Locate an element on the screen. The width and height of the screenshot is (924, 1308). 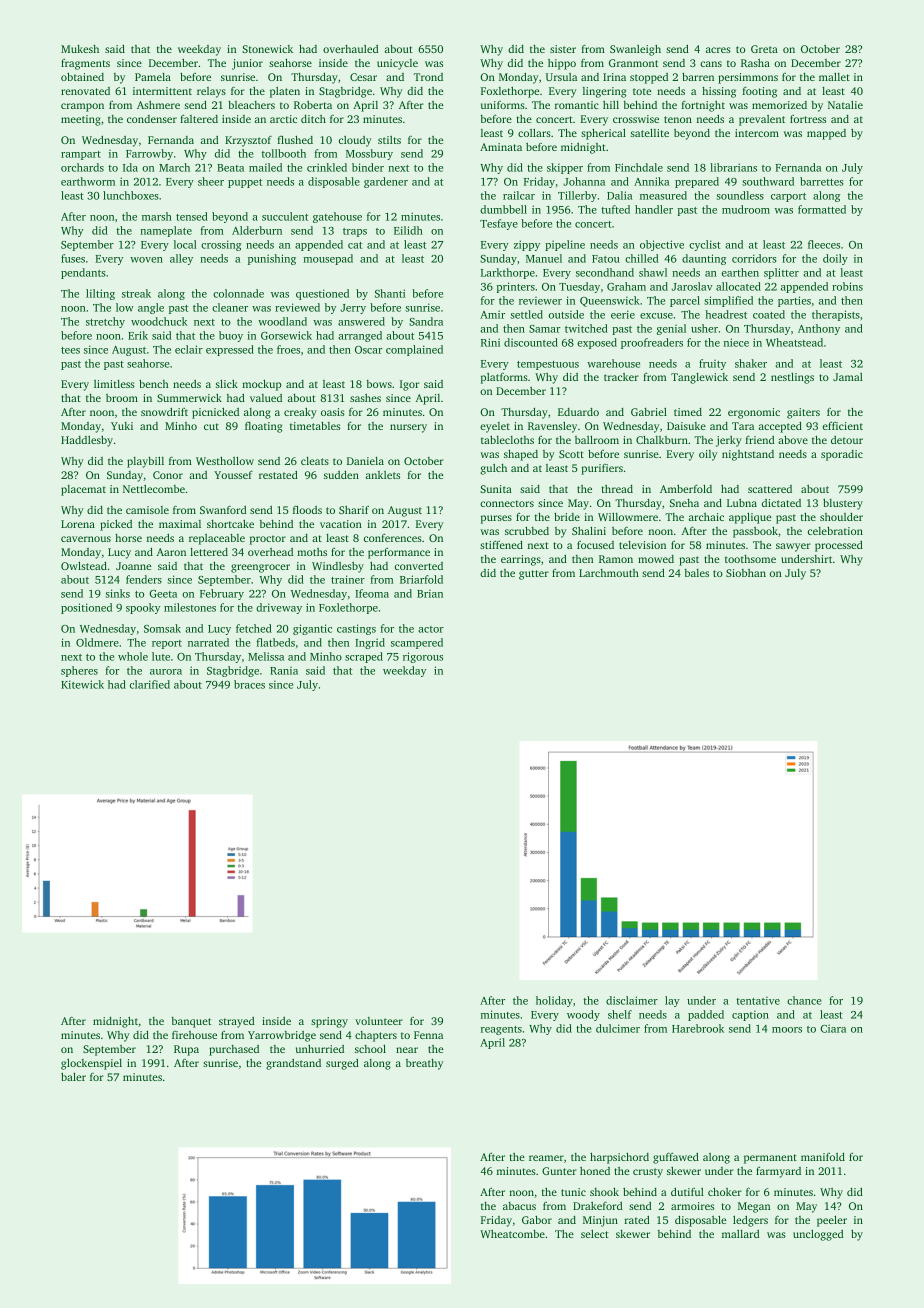
unicycle is located at coordinates (397, 64).
